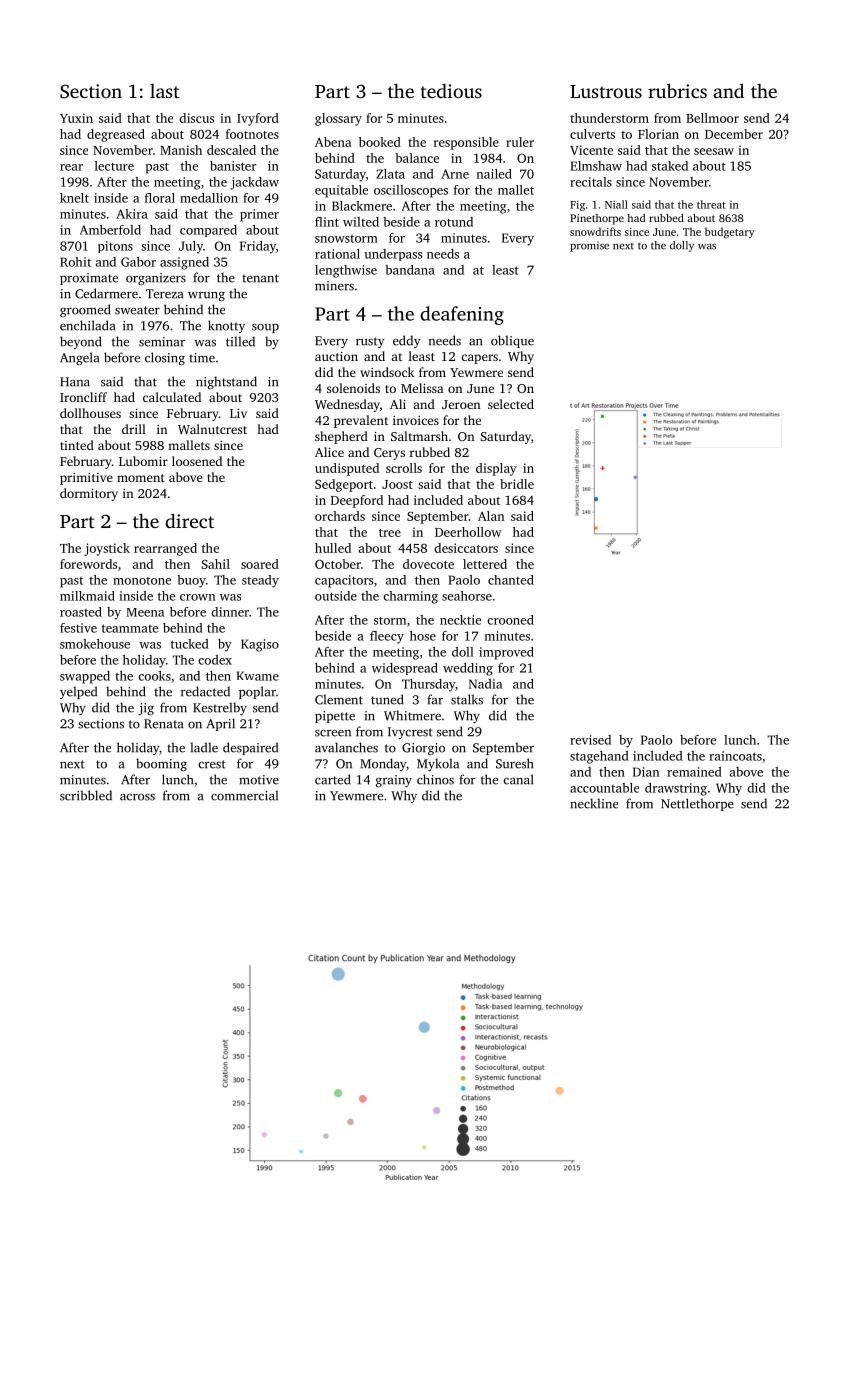  I want to click on Yuxin, so click(76, 118).
